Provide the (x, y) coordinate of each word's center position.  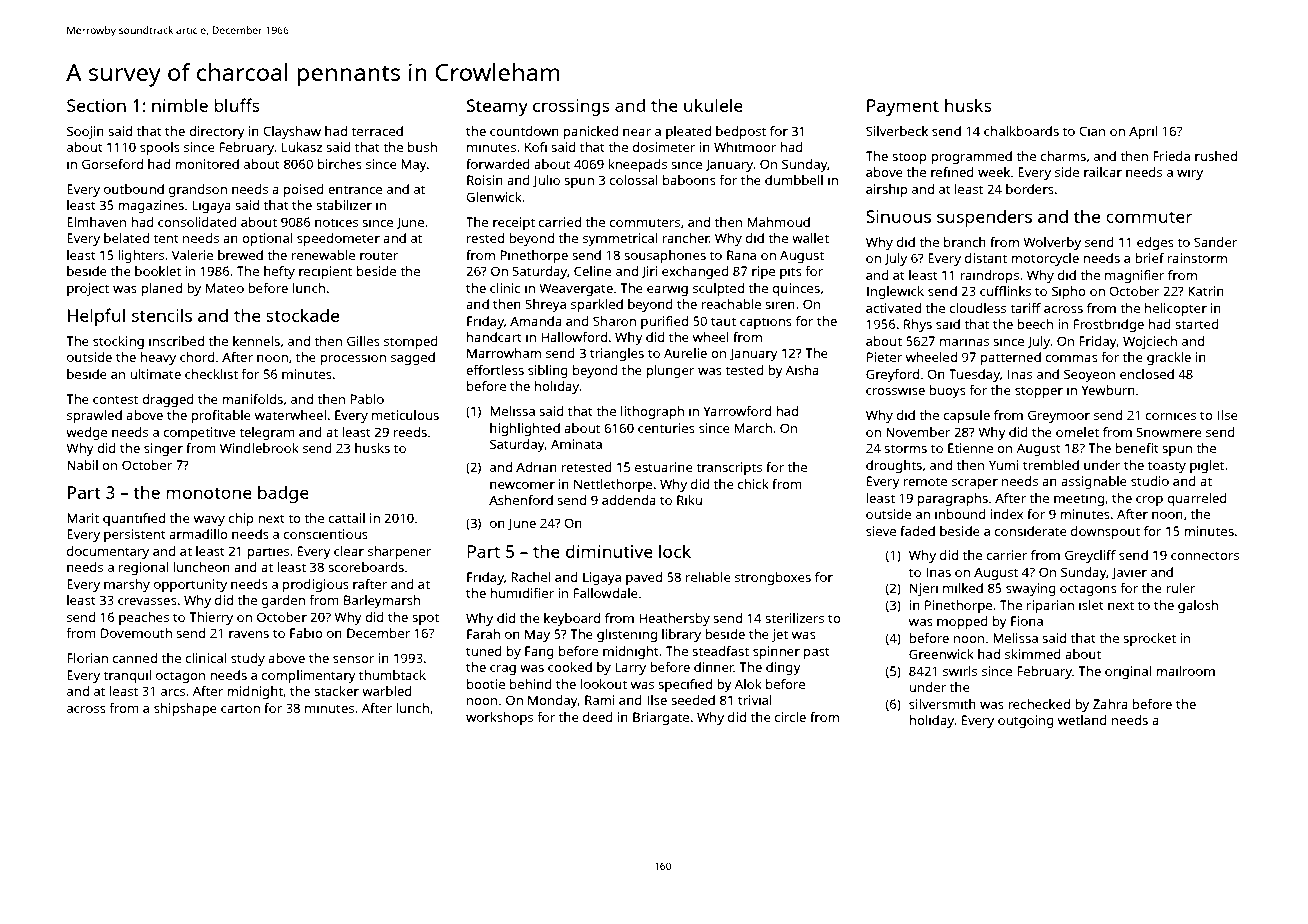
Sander (1216, 242)
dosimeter (664, 147)
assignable (1094, 482)
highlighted (525, 429)
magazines (151, 206)
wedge (86, 433)
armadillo (198, 534)
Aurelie (685, 353)
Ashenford (521, 500)
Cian (1092, 131)
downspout (1105, 532)
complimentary (309, 676)
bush (422, 147)
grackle (1169, 358)
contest (115, 399)
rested (485, 238)
